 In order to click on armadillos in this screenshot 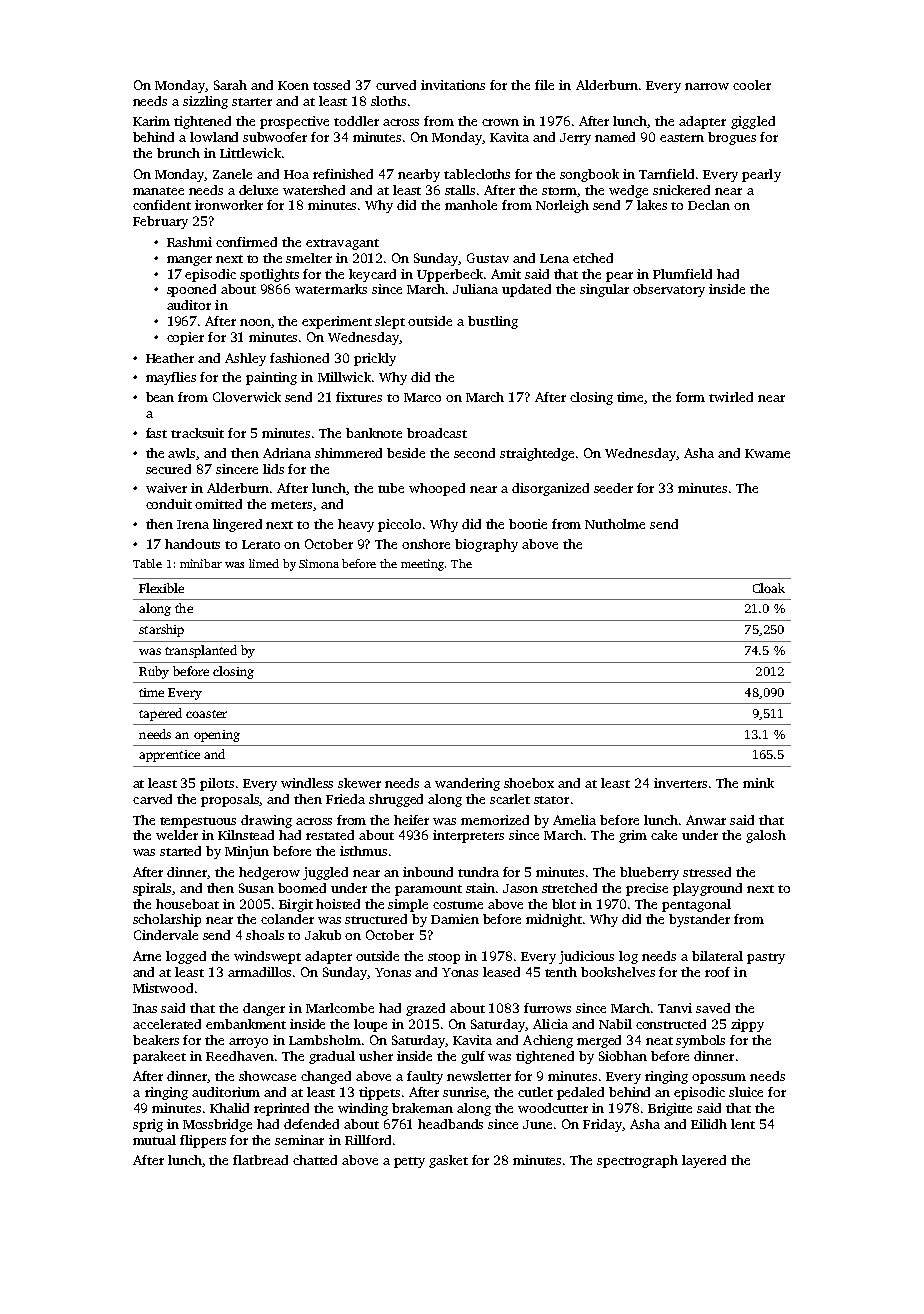, I will do `click(259, 972)`.
